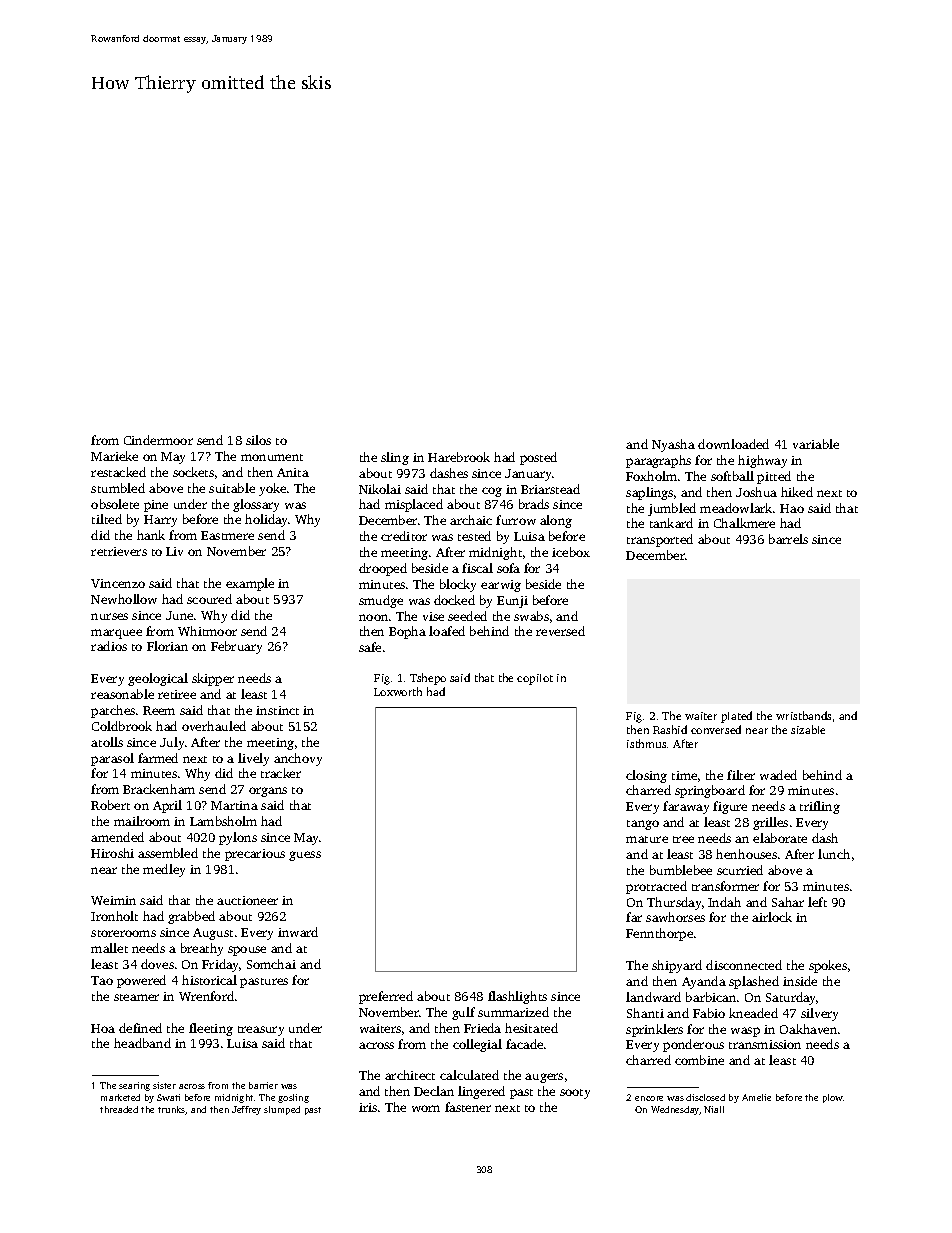 The image size is (952, 1233). Describe the element at coordinates (447, 631) in the page. I see `loafed` at that location.
